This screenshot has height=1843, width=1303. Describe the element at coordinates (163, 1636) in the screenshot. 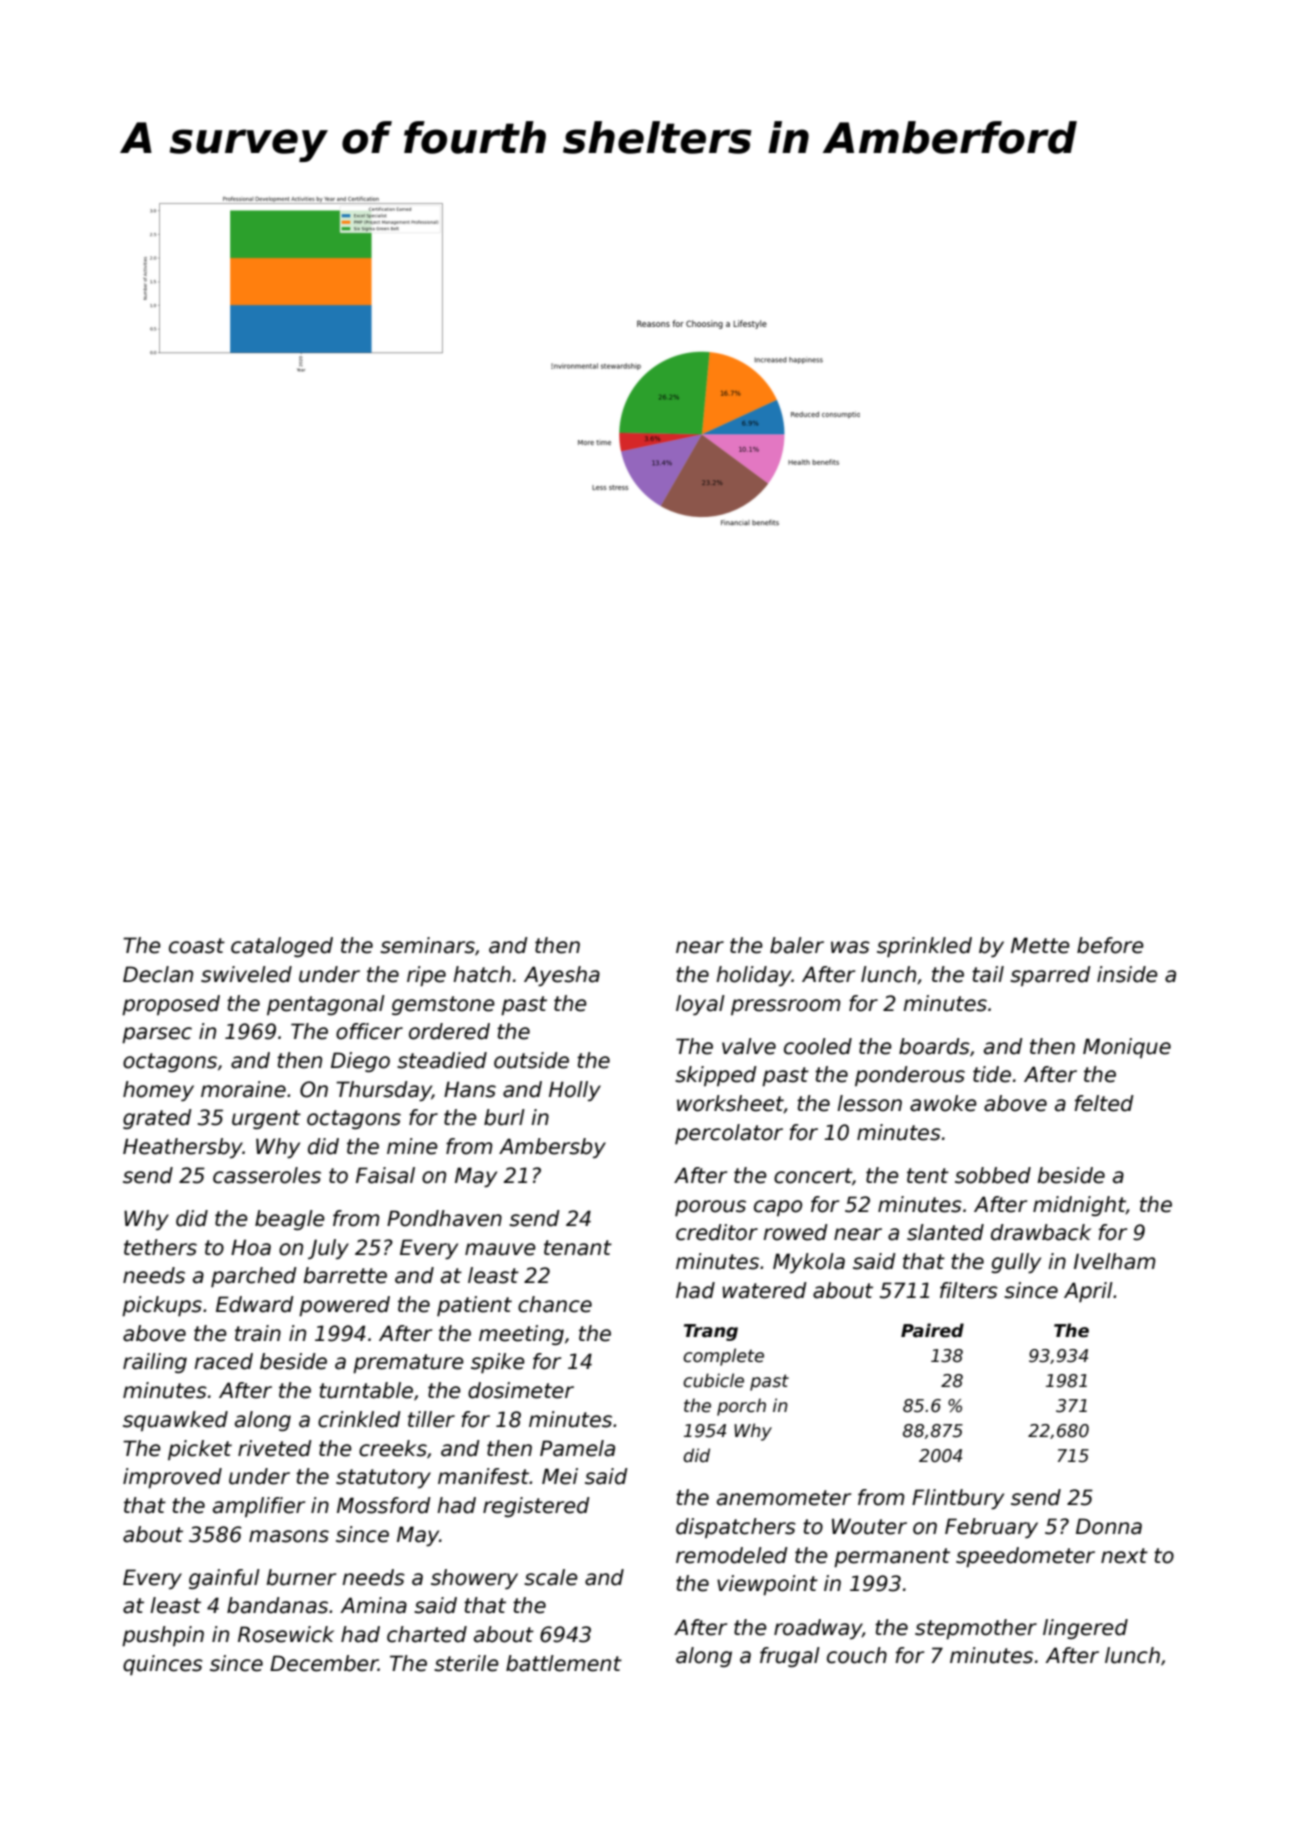

I see `pushpin` at that location.
